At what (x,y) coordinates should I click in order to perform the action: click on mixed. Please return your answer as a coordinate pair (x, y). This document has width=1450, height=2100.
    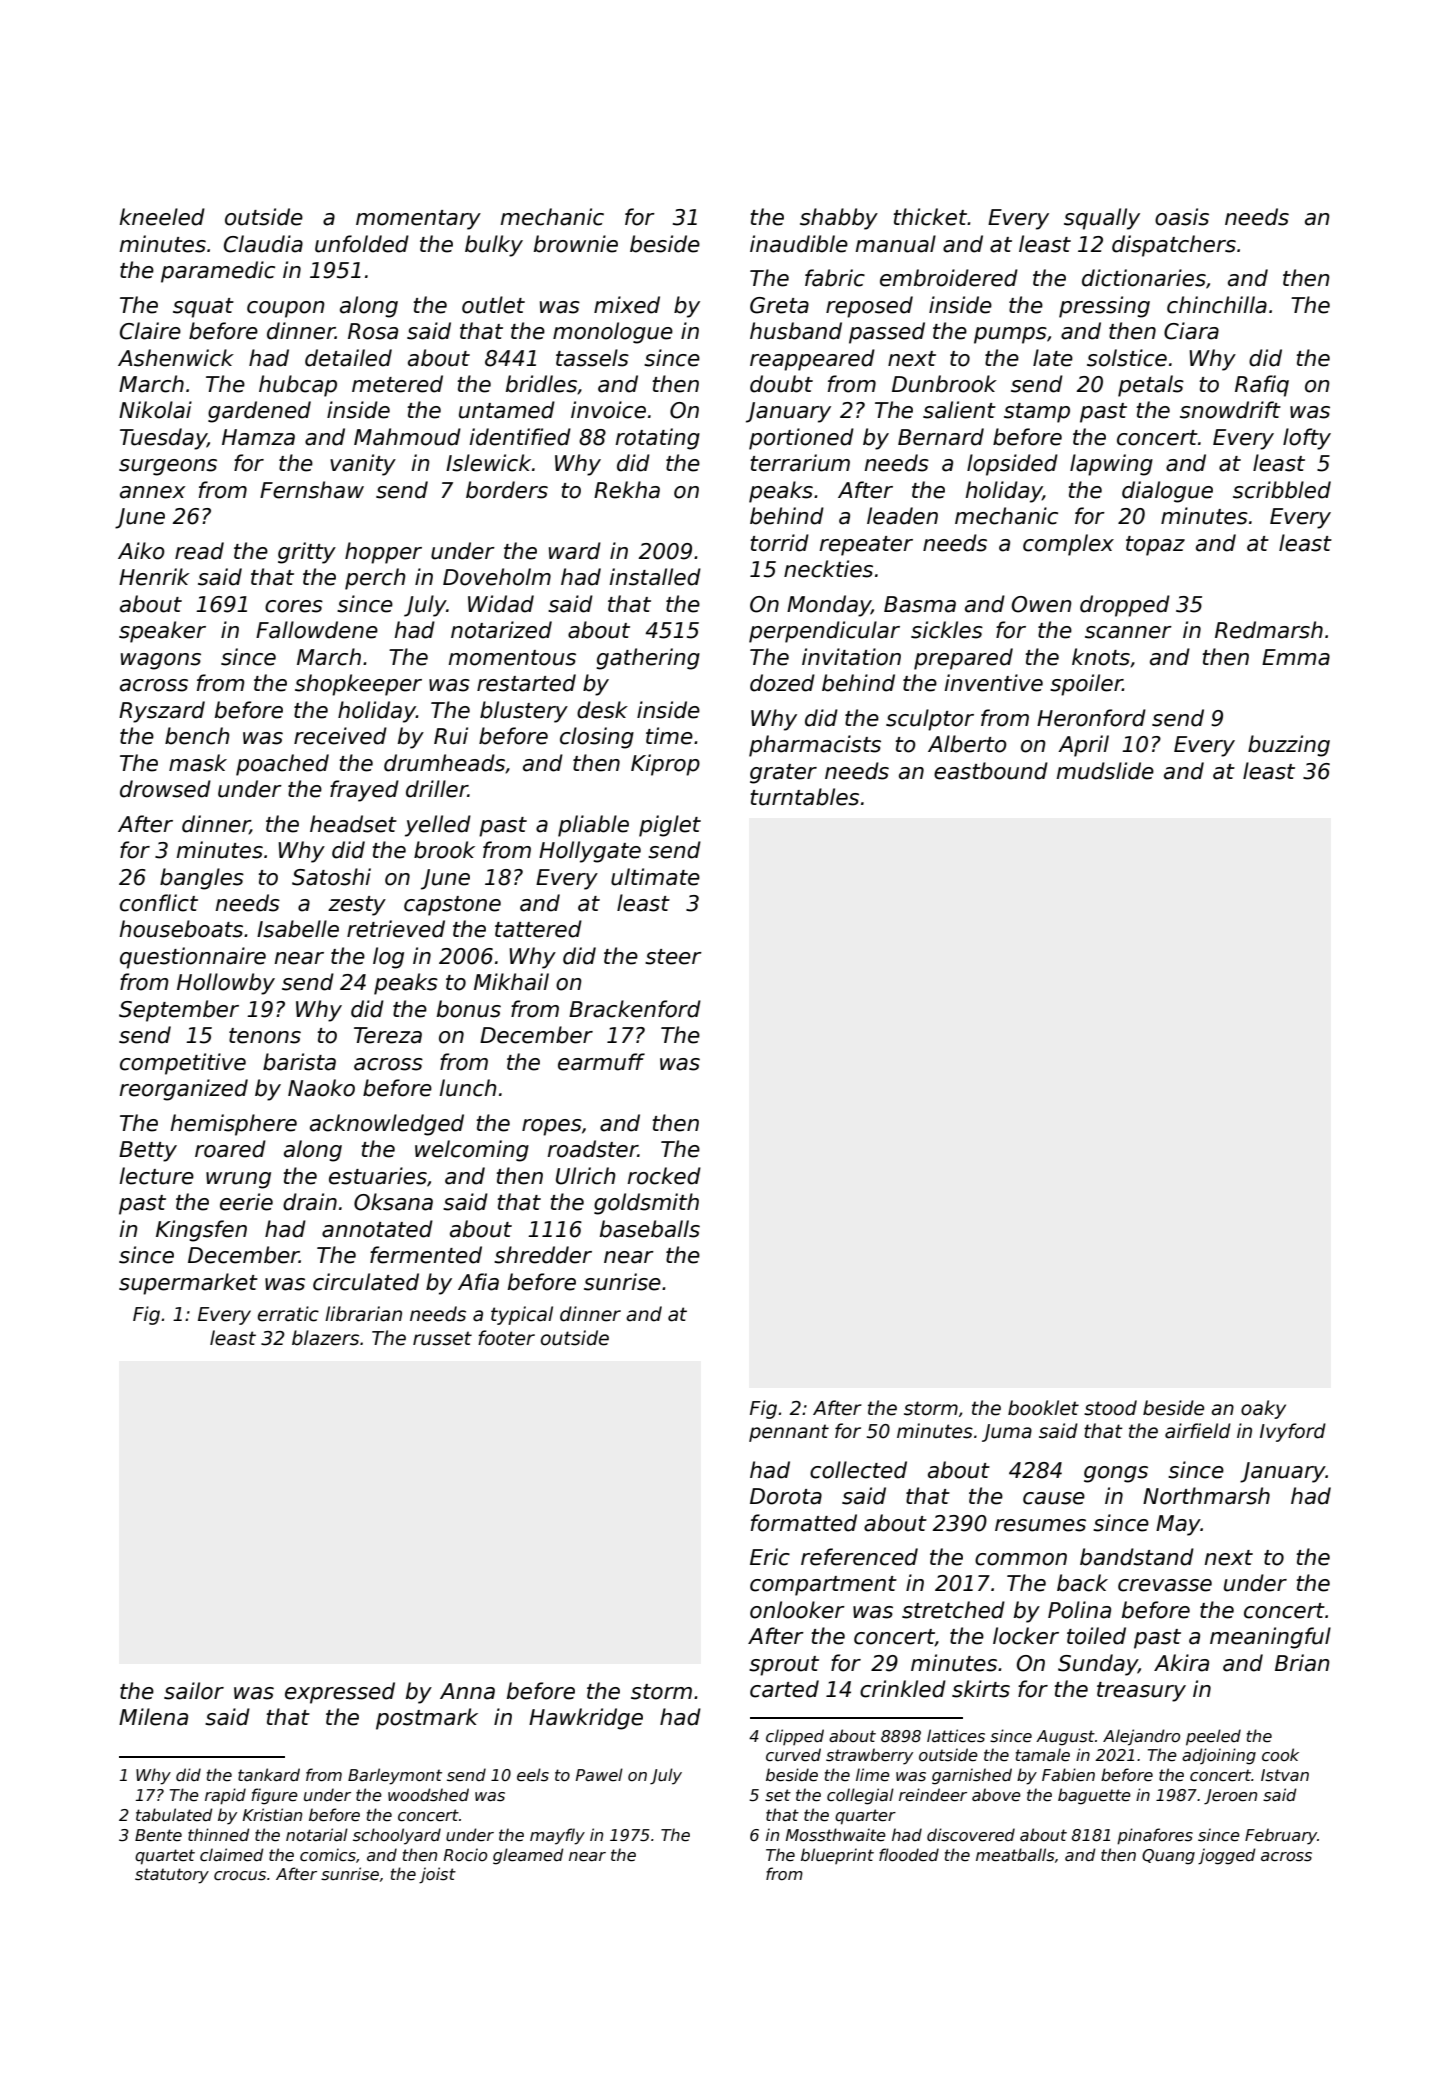
    Looking at the image, I should click on (627, 305).
